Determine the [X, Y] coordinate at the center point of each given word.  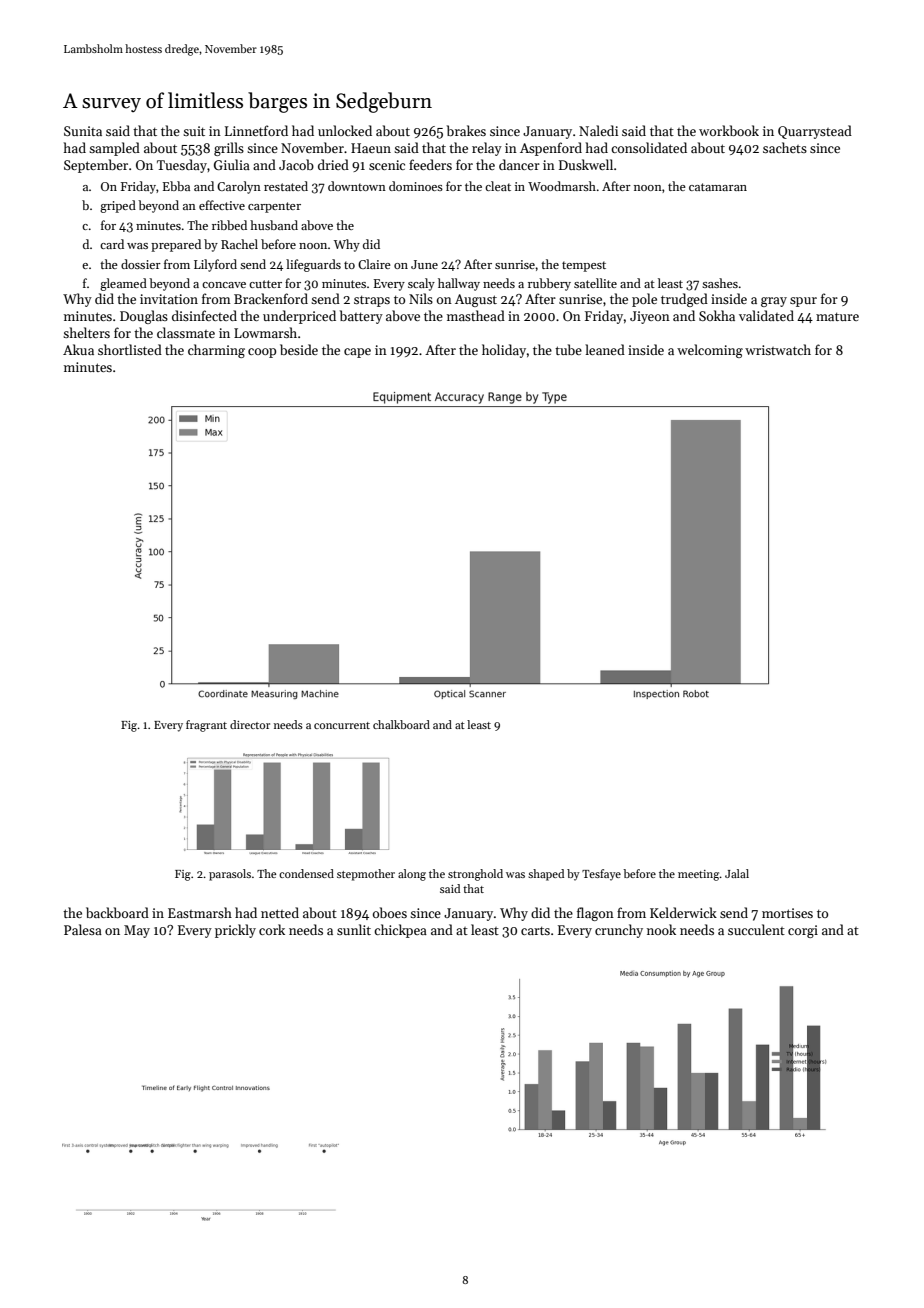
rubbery [549, 284]
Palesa [83, 929]
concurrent [342, 725]
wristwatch [778, 349]
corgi [803, 931]
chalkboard [401, 724]
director [250, 724]
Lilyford [215, 265]
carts [535, 930]
